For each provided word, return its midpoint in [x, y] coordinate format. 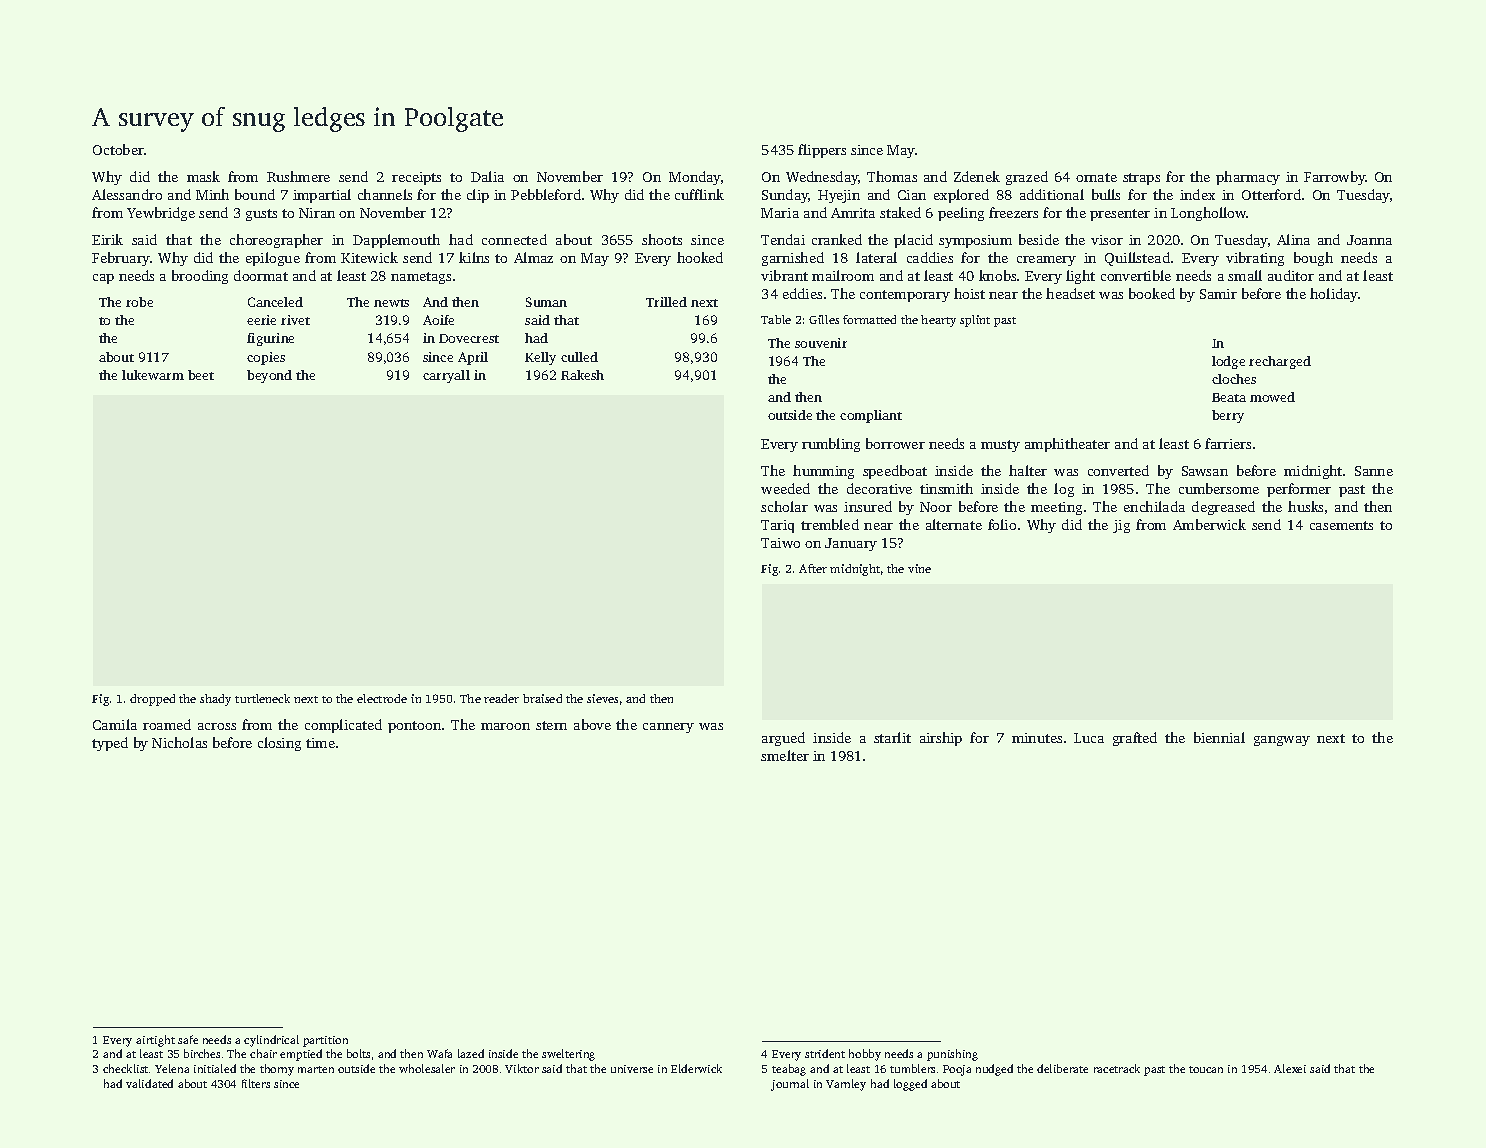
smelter [785, 755]
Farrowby [1335, 178]
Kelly [540, 358]
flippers [822, 151]
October [118, 149]
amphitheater [1067, 445]
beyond [269, 376]
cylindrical [271, 1041]
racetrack [1117, 1068]
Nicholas [179, 742]
